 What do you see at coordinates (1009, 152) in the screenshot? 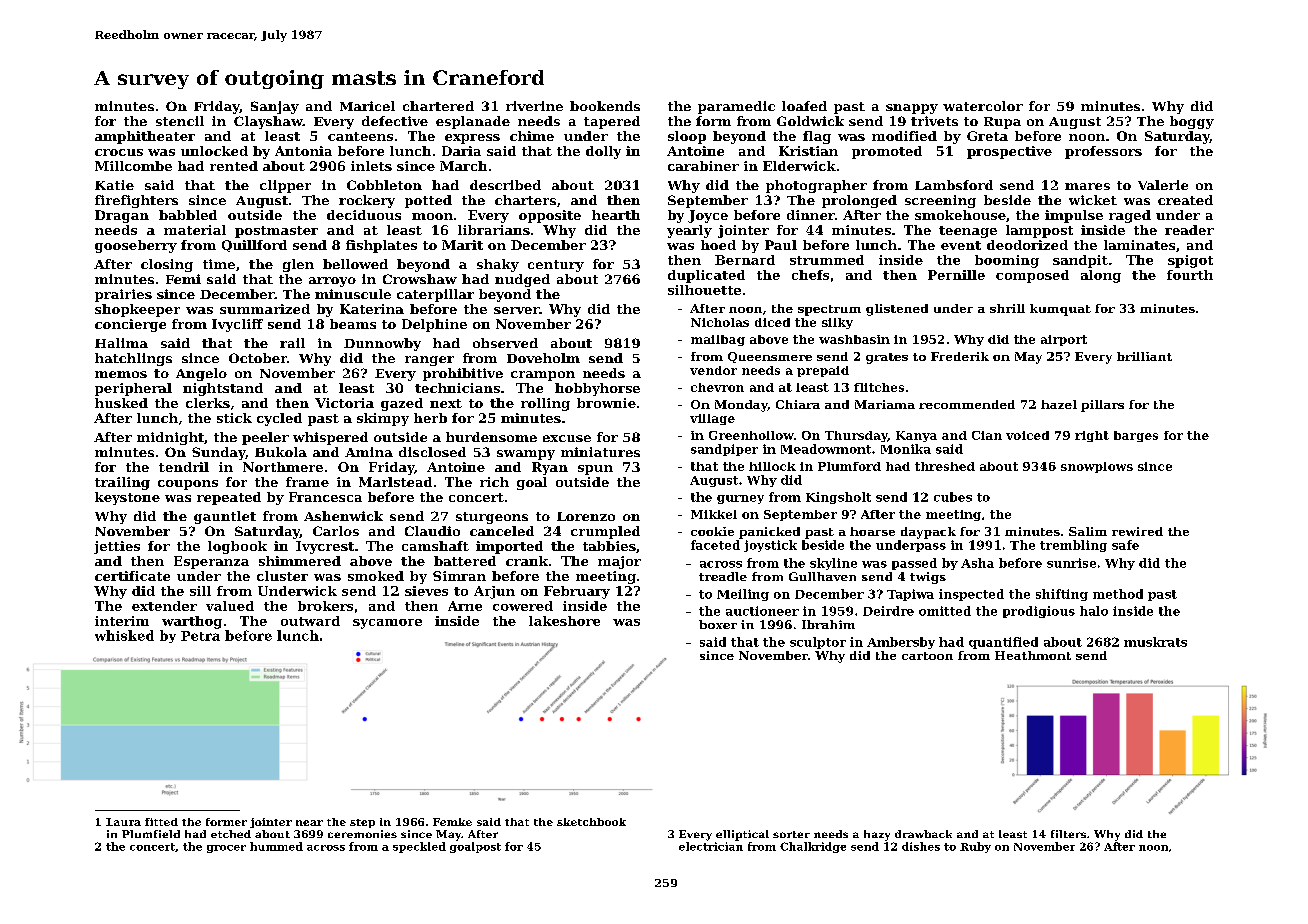
I see `prospective` at bounding box center [1009, 152].
